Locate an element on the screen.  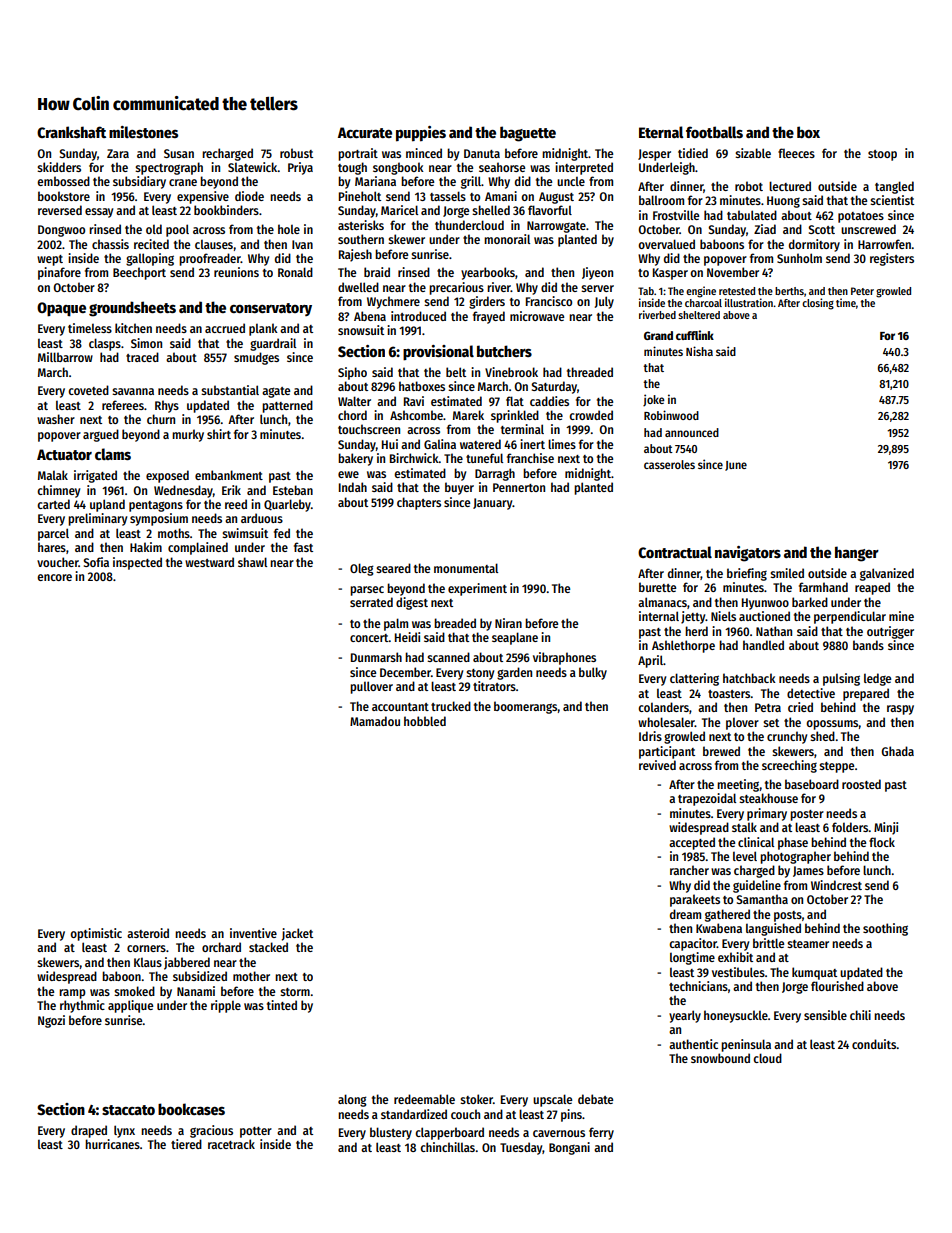
June is located at coordinates (736, 466).
